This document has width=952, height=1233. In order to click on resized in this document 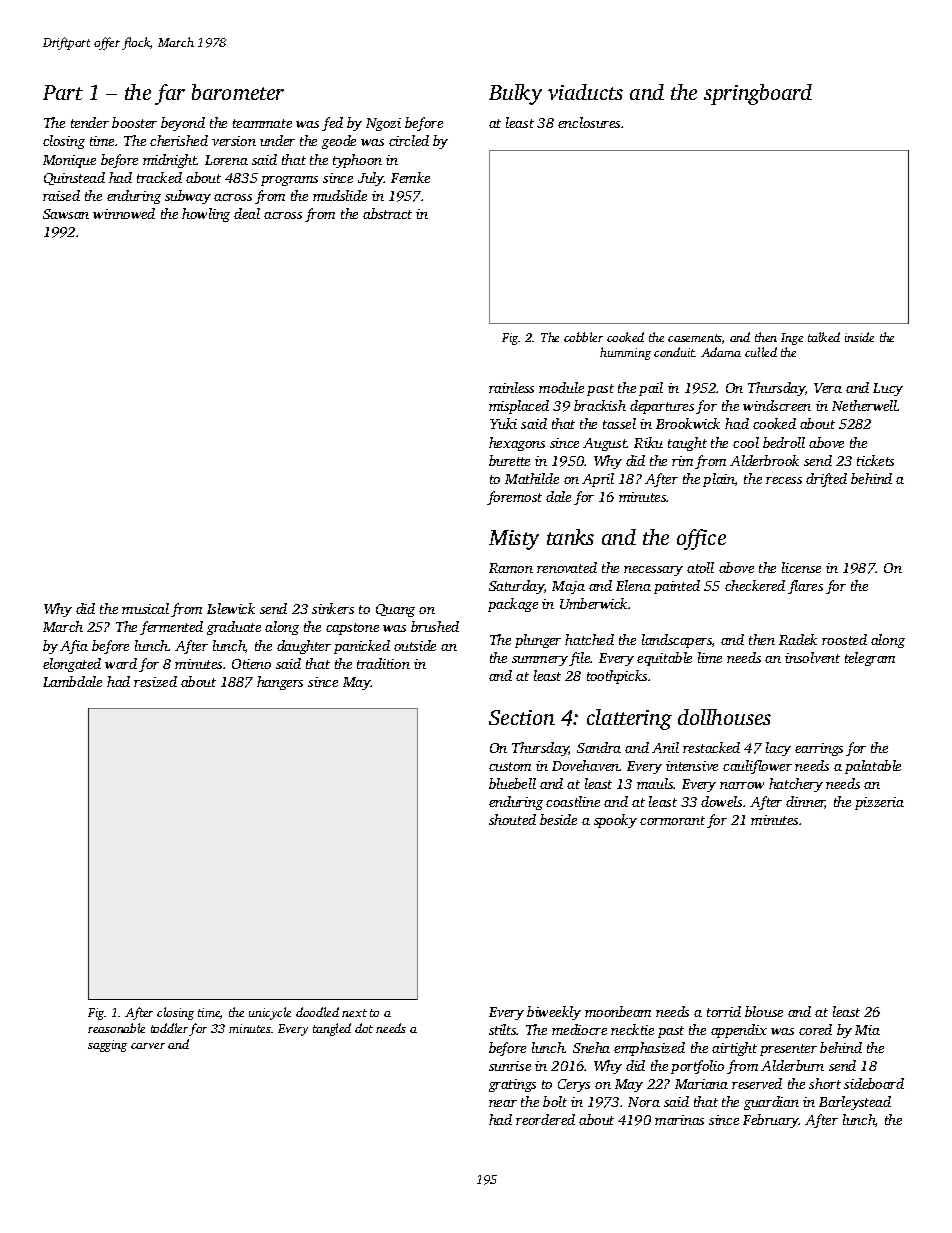, I will do `click(155, 681)`.
